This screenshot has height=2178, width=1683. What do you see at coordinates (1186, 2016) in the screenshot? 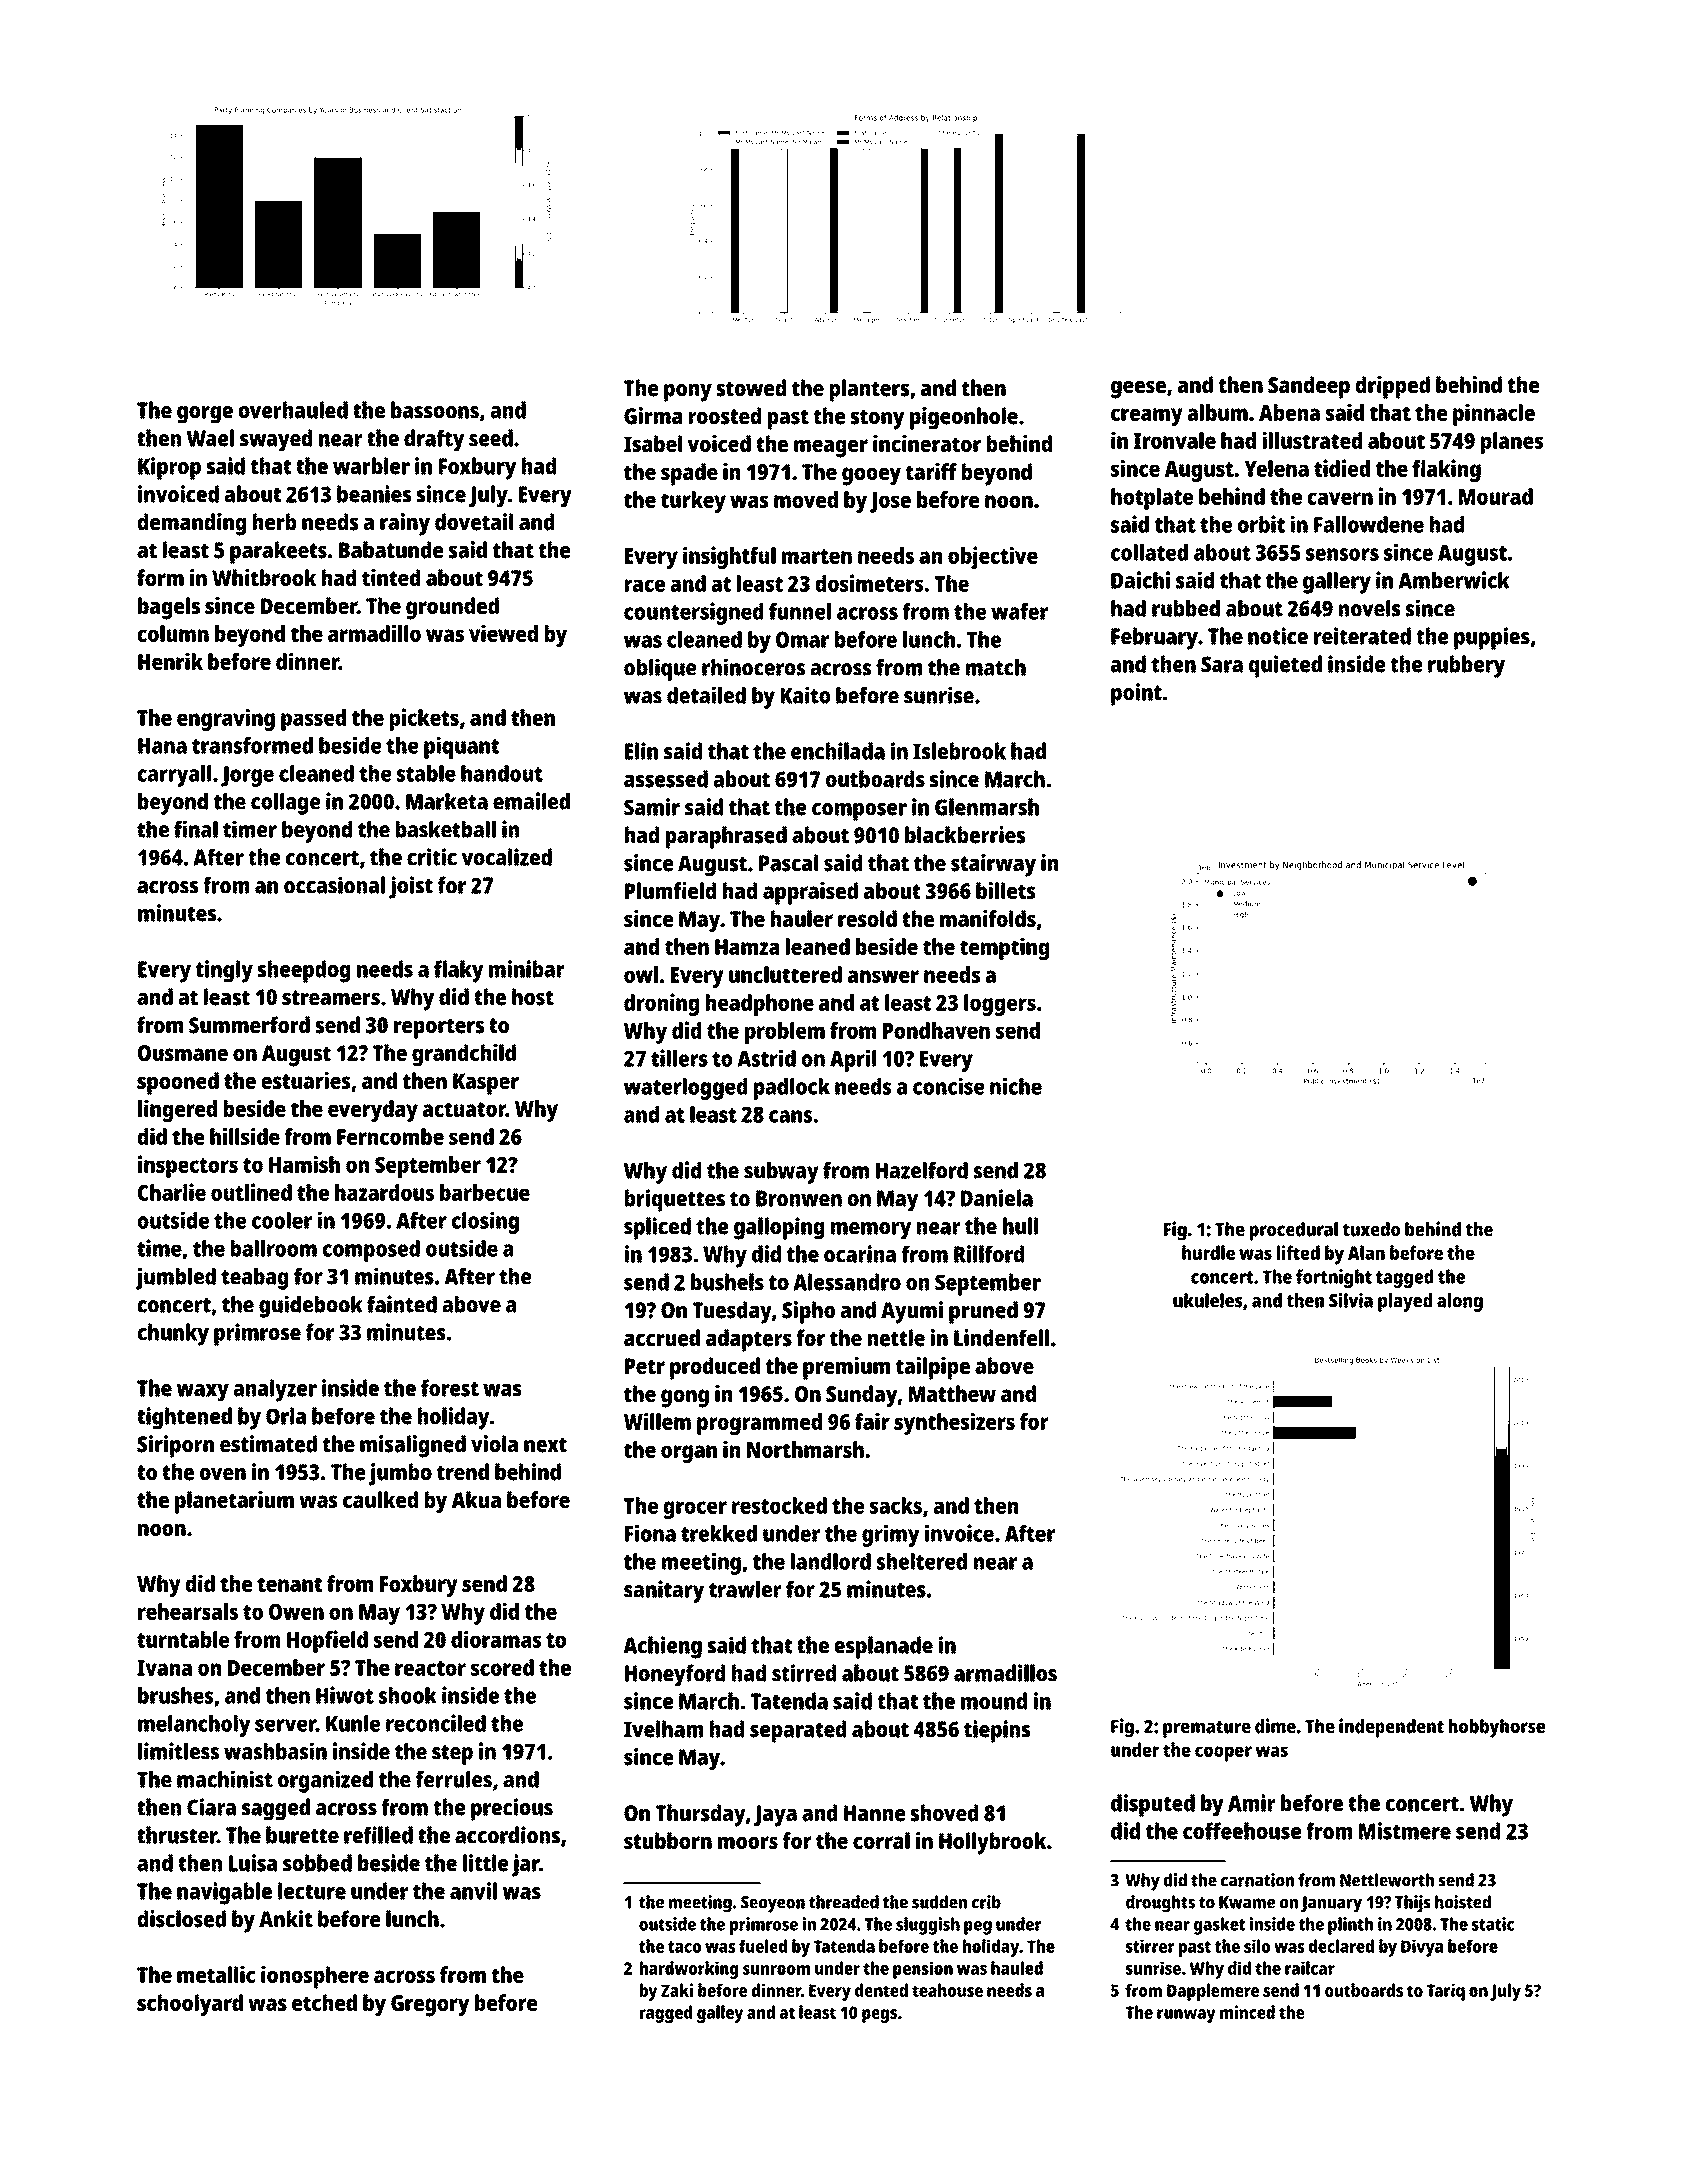
I see `runway` at bounding box center [1186, 2016].
